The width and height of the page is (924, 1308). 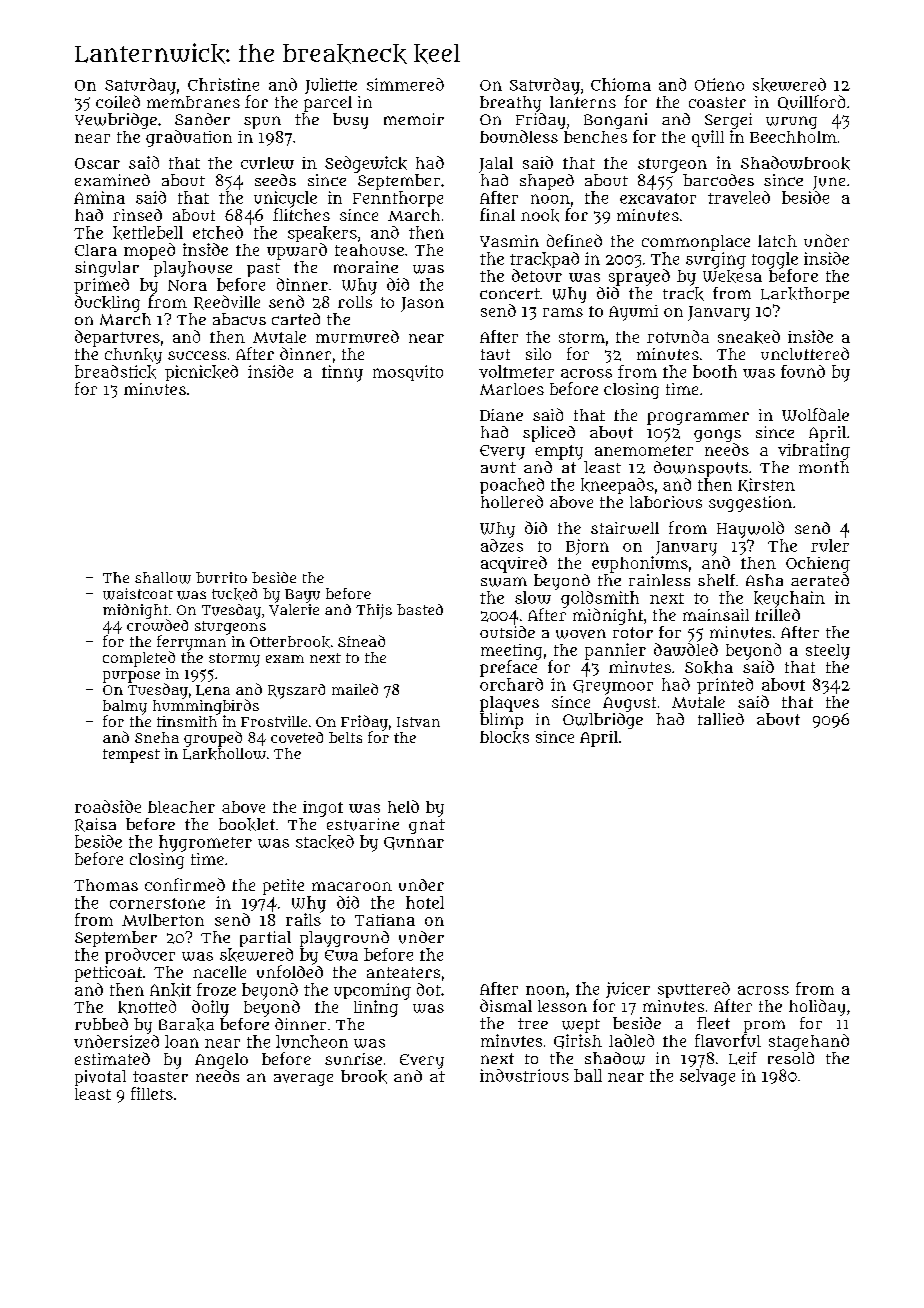 I want to click on June, so click(x=829, y=183).
